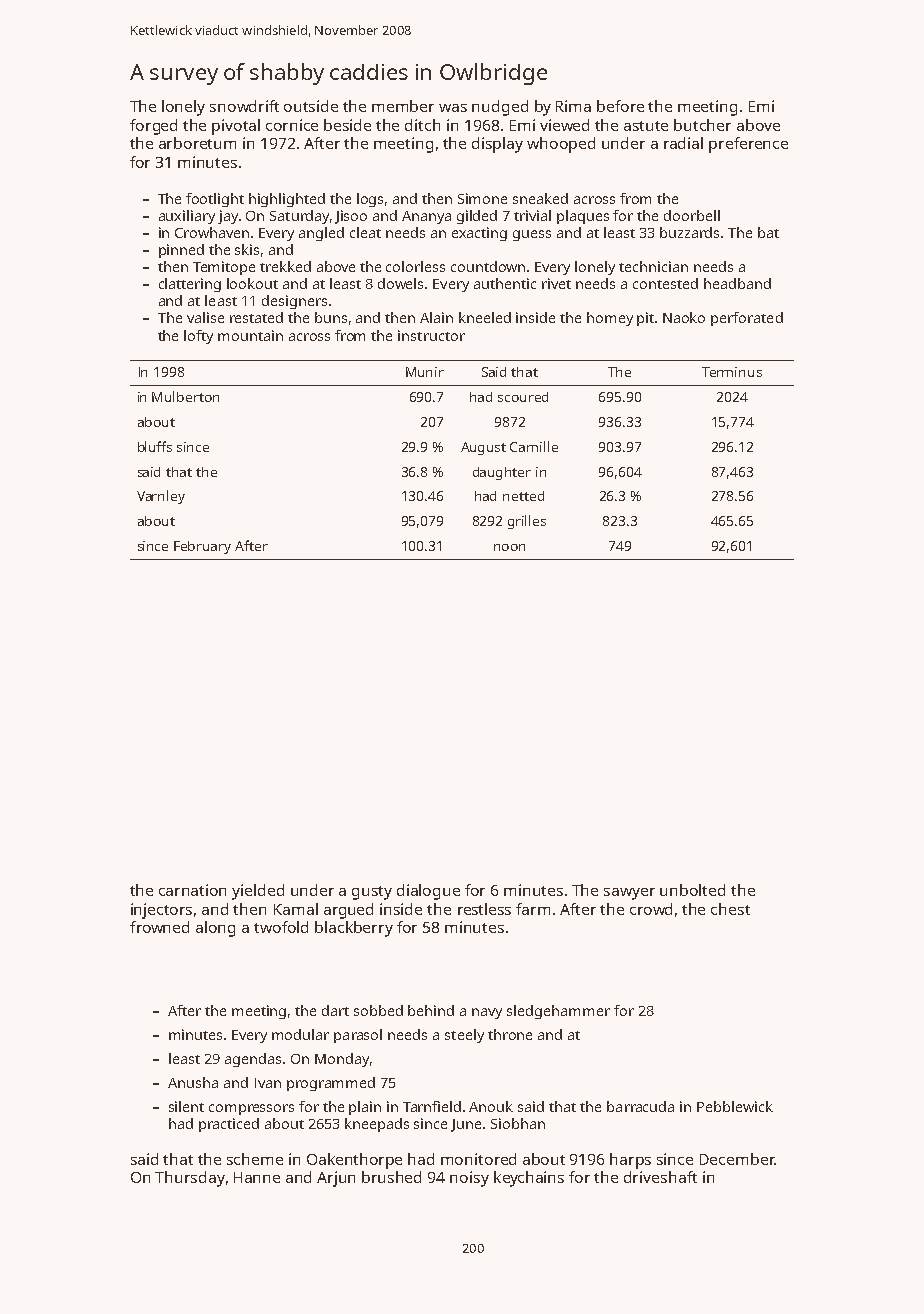  Describe the element at coordinates (153, 127) in the screenshot. I see `forged` at that location.
